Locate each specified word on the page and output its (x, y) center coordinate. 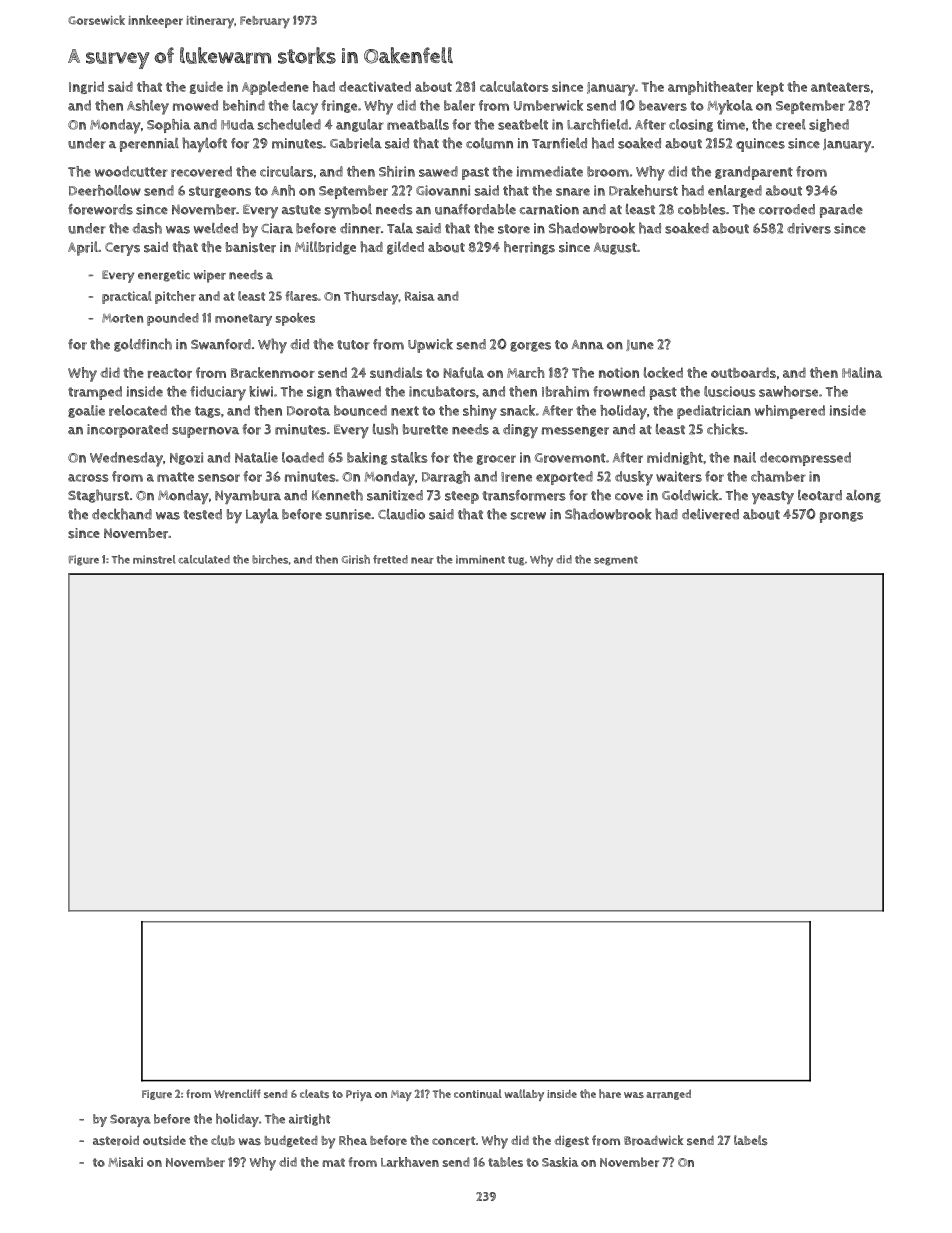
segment (616, 561)
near (422, 560)
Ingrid (86, 87)
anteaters (840, 87)
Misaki (125, 1162)
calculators (514, 86)
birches (270, 559)
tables (505, 1162)
